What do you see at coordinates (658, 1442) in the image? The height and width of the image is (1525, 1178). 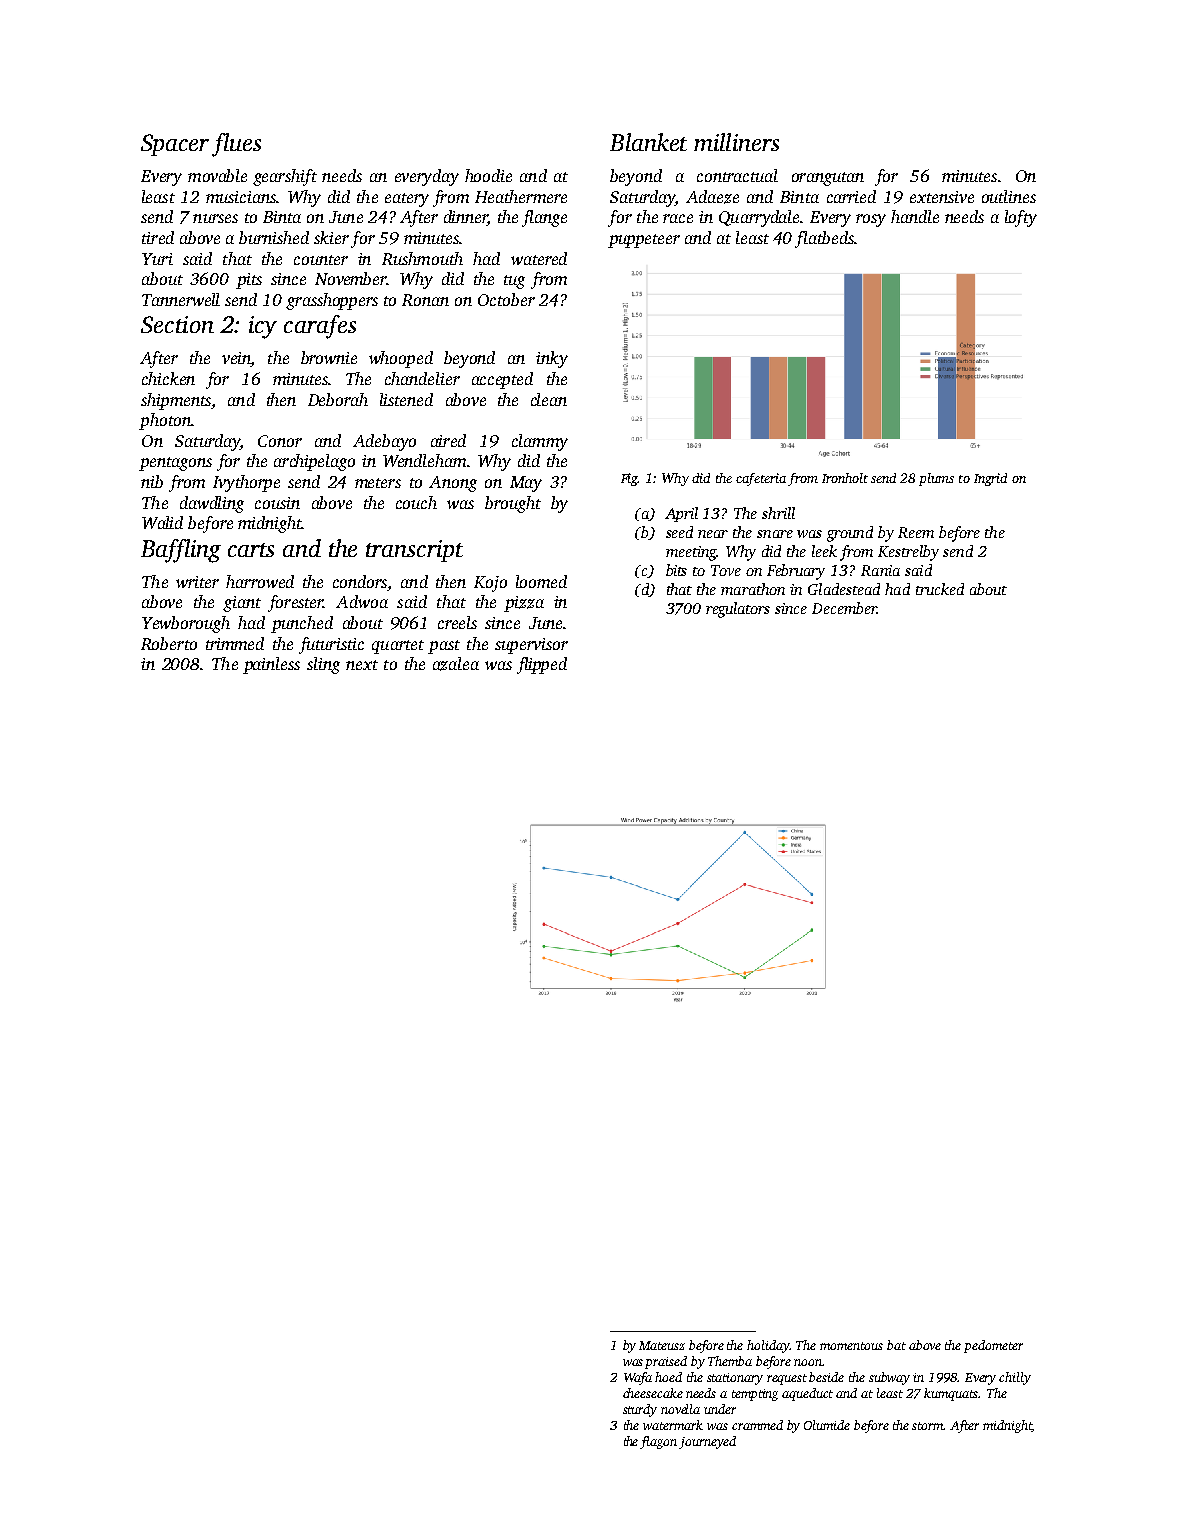 I see `flagon` at bounding box center [658, 1442].
